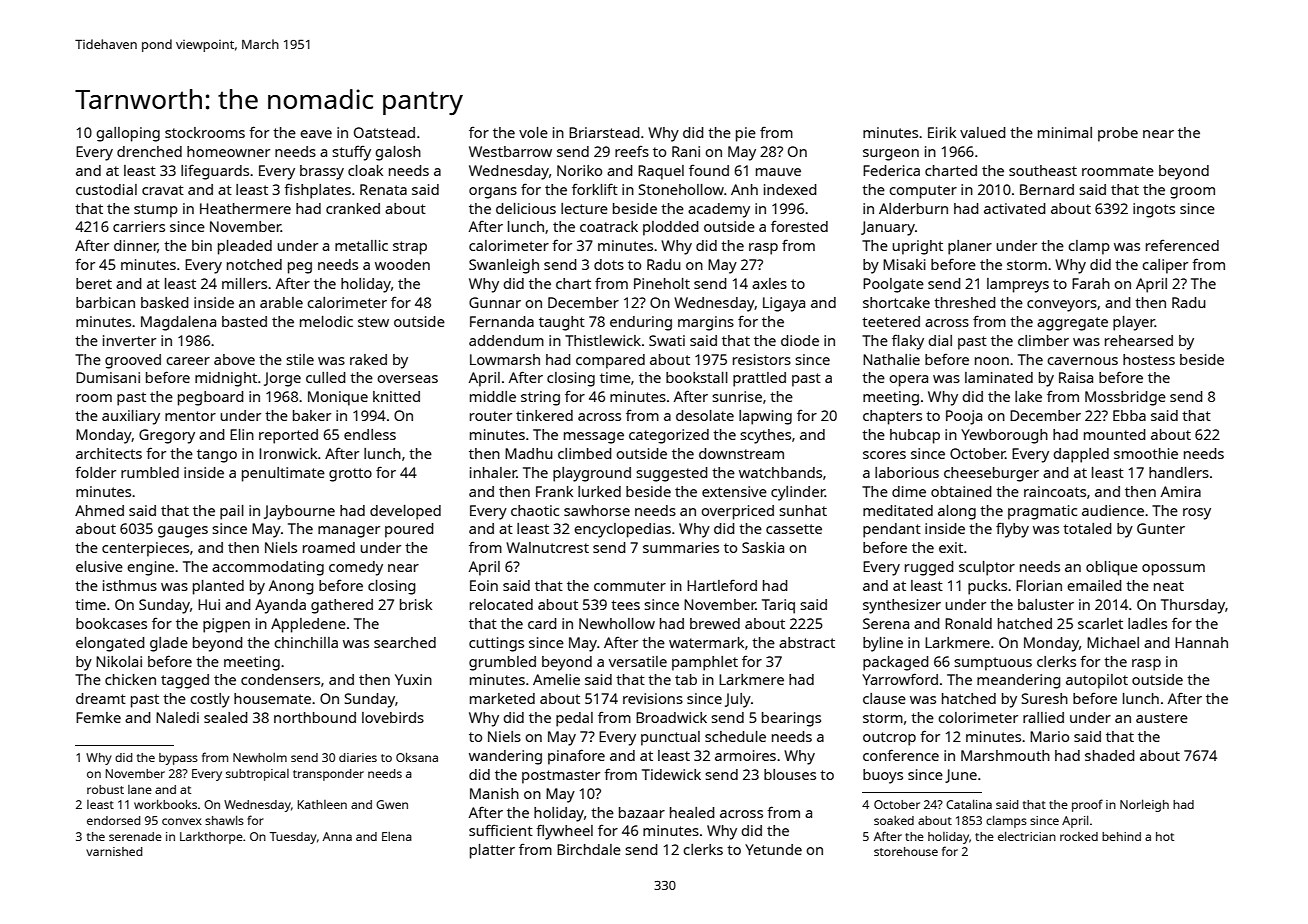 The width and height of the screenshot is (1308, 924). Describe the element at coordinates (987, 587) in the screenshot. I see `pucks` at that location.
